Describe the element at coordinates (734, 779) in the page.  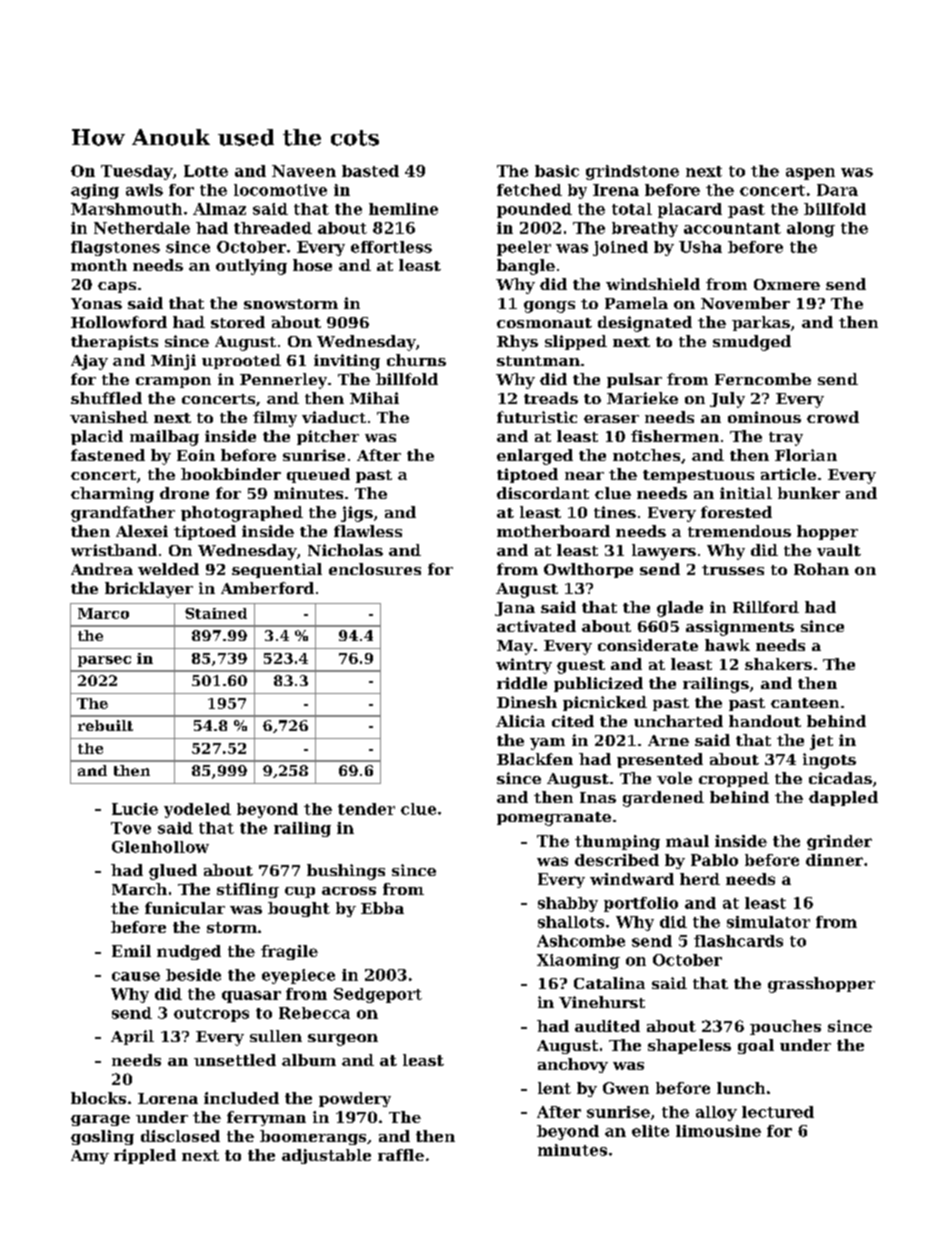
I see `cropped` at that location.
